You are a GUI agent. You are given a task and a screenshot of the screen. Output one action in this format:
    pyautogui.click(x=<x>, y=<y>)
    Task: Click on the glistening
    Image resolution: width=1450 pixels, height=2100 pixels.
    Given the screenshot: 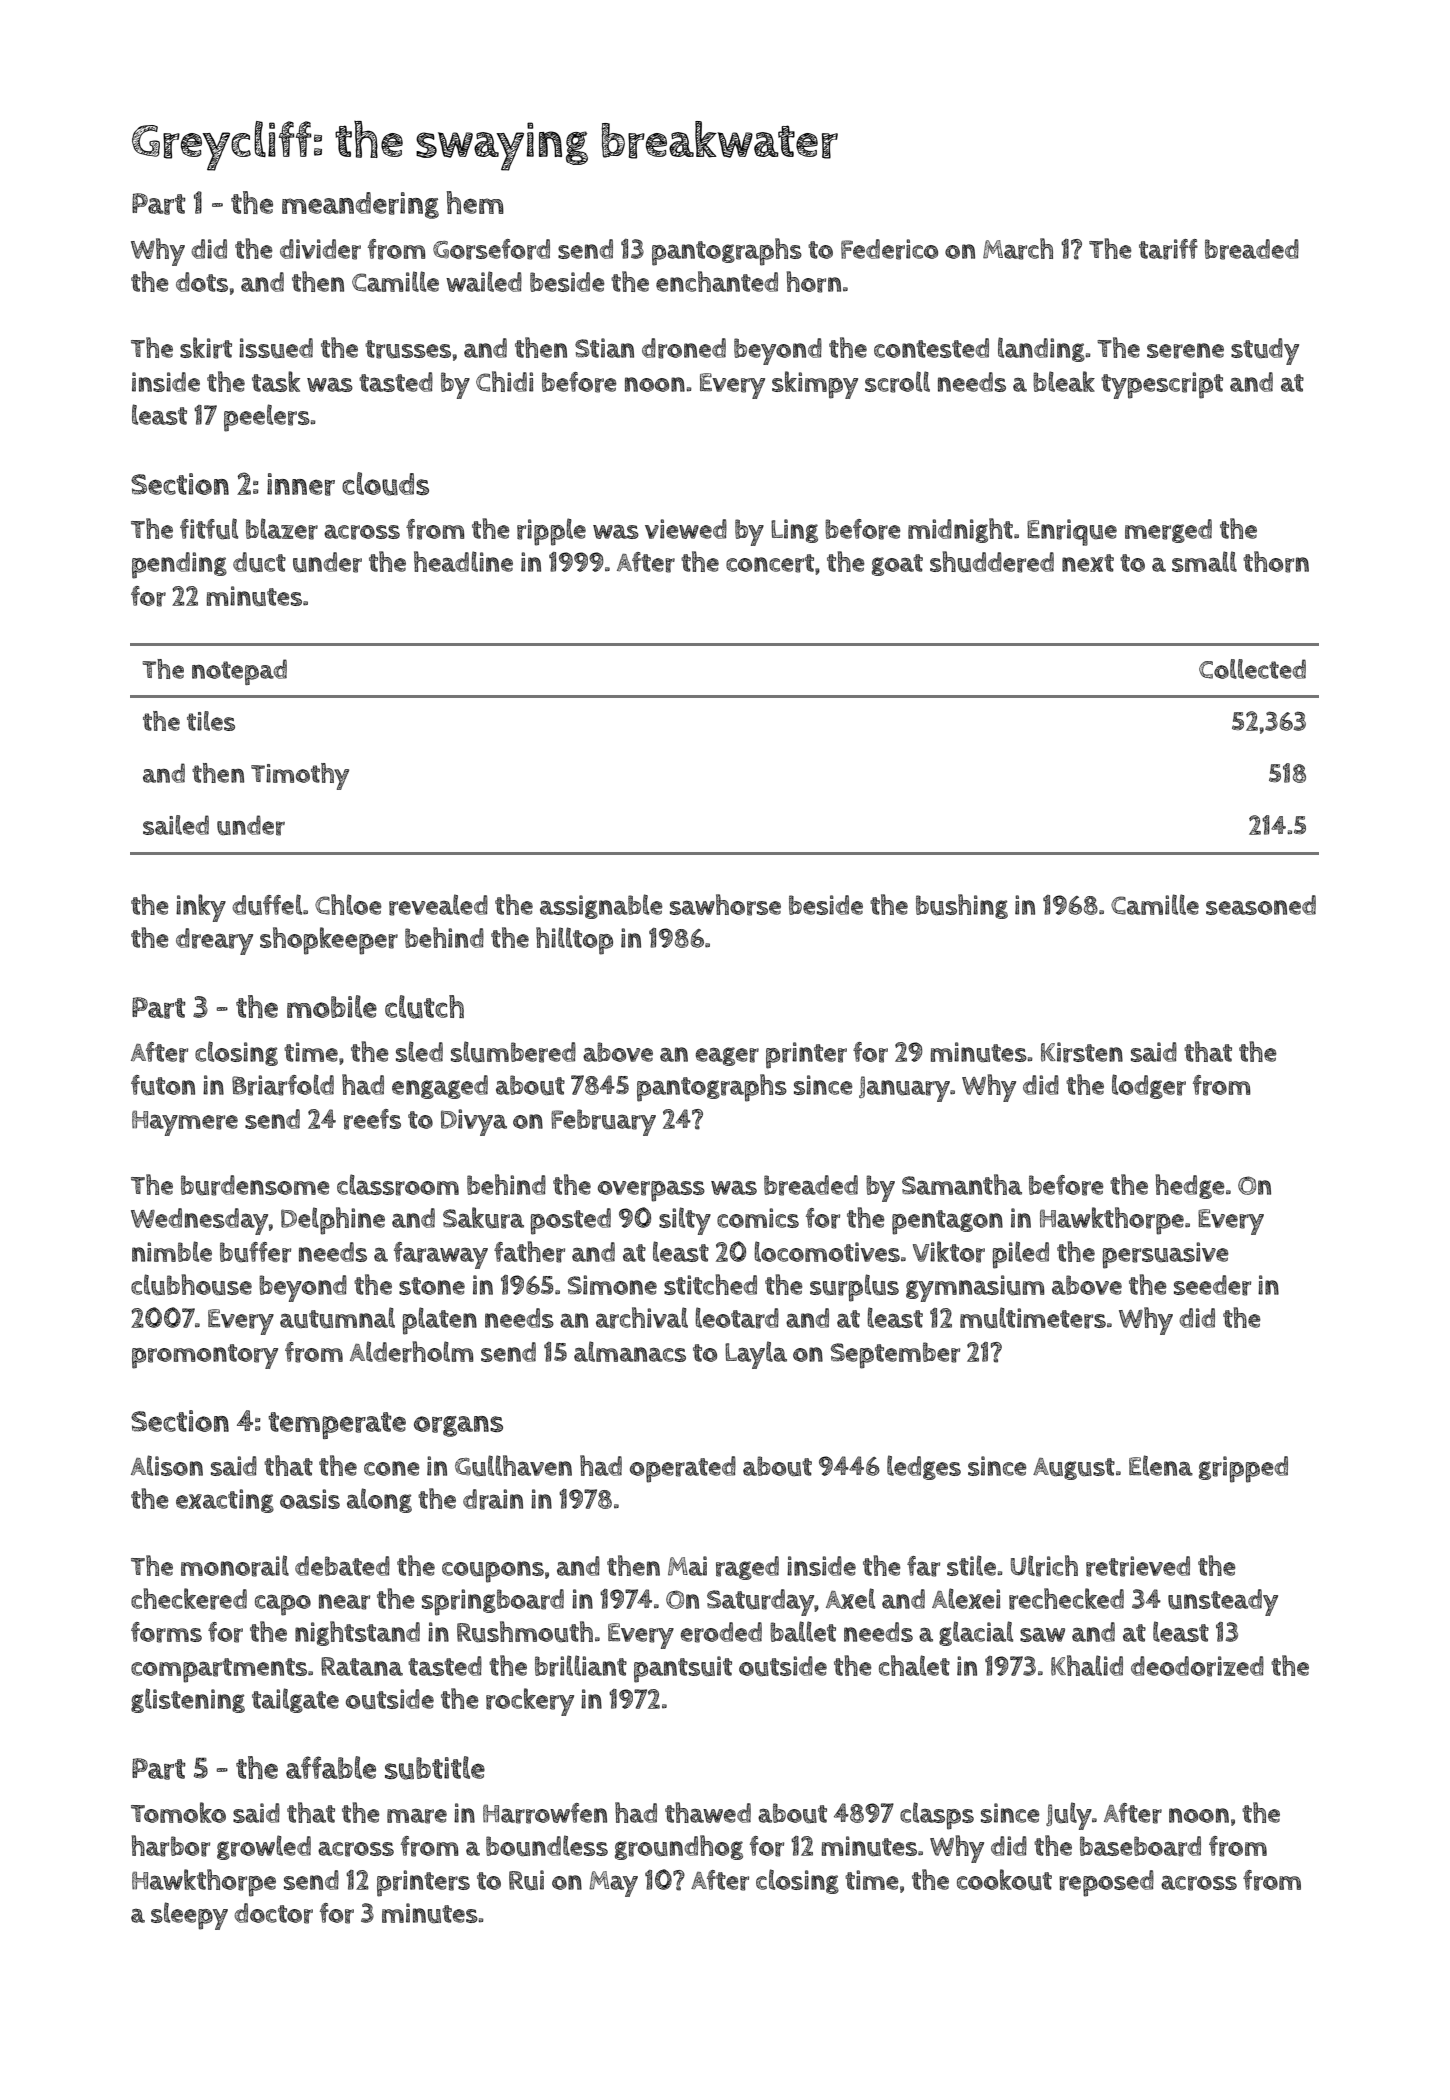 What is the action you would take?
    pyautogui.click(x=188, y=1700)
